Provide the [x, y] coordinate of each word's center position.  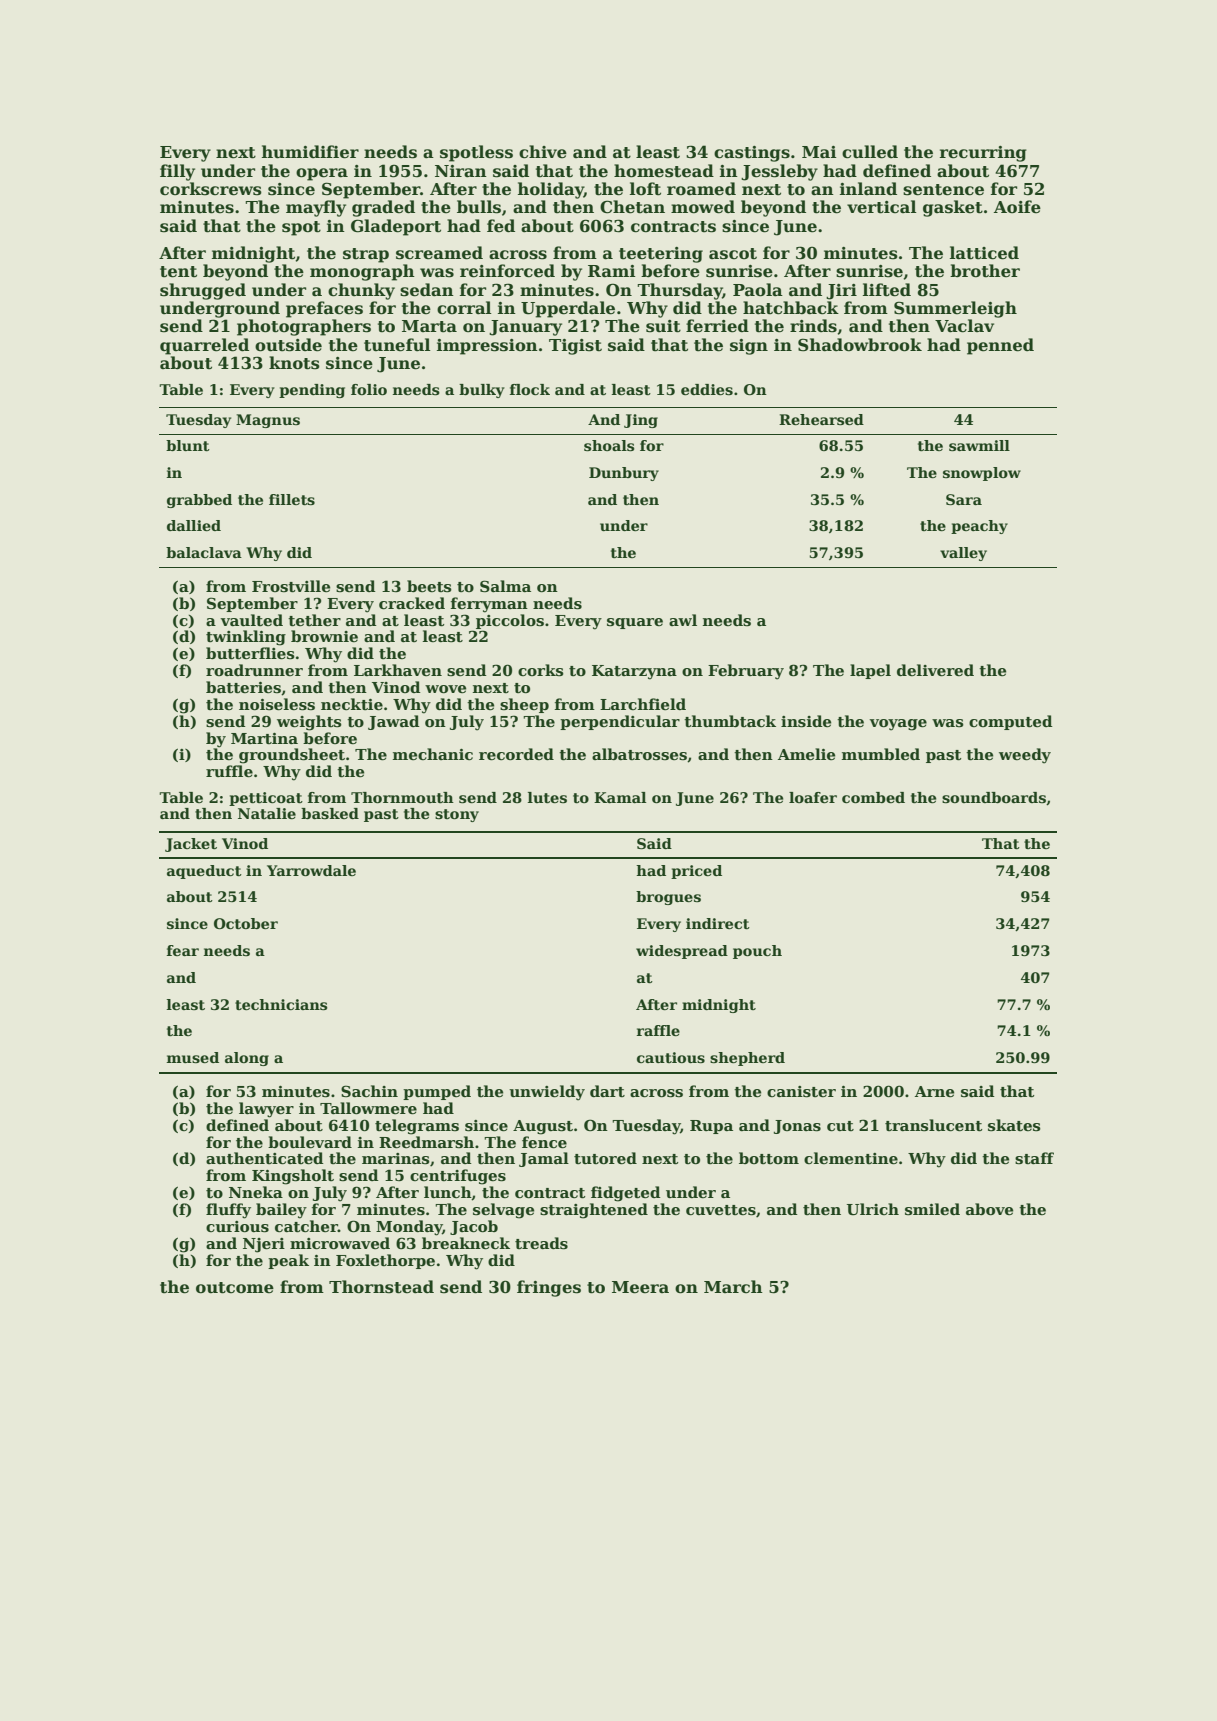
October [246, 923]
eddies [707, 389]
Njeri [264, 1245]
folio [369, 389]
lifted [887, 290]
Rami [612, 271]
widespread [682, 952]
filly [177, 172]
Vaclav [964, 326]
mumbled [881, 754]
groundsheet [292, 756]
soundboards [994, 798]
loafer [813, 797]
